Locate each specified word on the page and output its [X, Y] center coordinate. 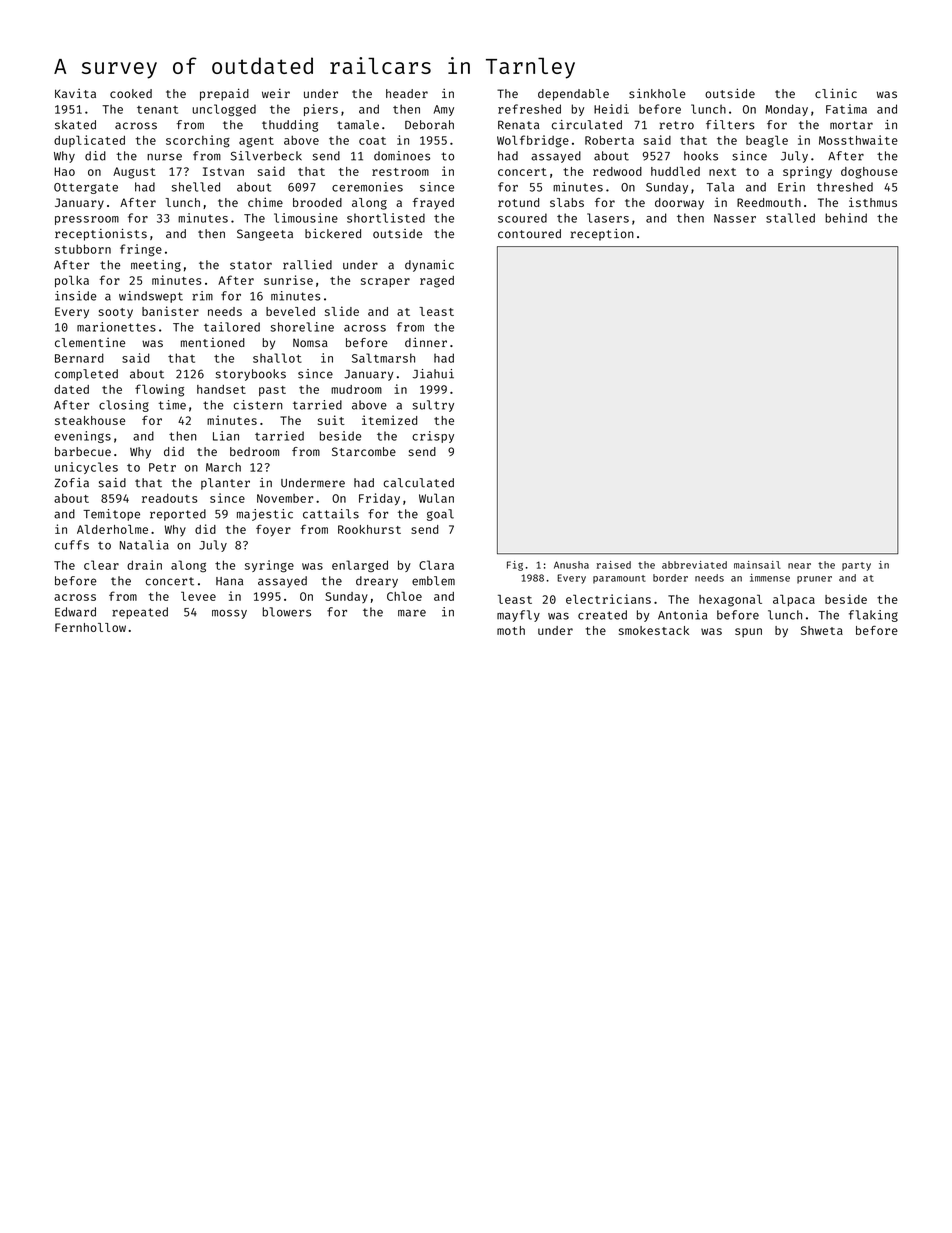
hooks [701, 156]
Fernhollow [90, 627]
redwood [617, 171]
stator [251, 265]
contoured [529, 234]
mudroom [356, 389]
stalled [790, 218]
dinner [426, 342]
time [172, 405]
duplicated [89, 141]
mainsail [757, 565]
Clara [436, 565]
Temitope [111, 515]
